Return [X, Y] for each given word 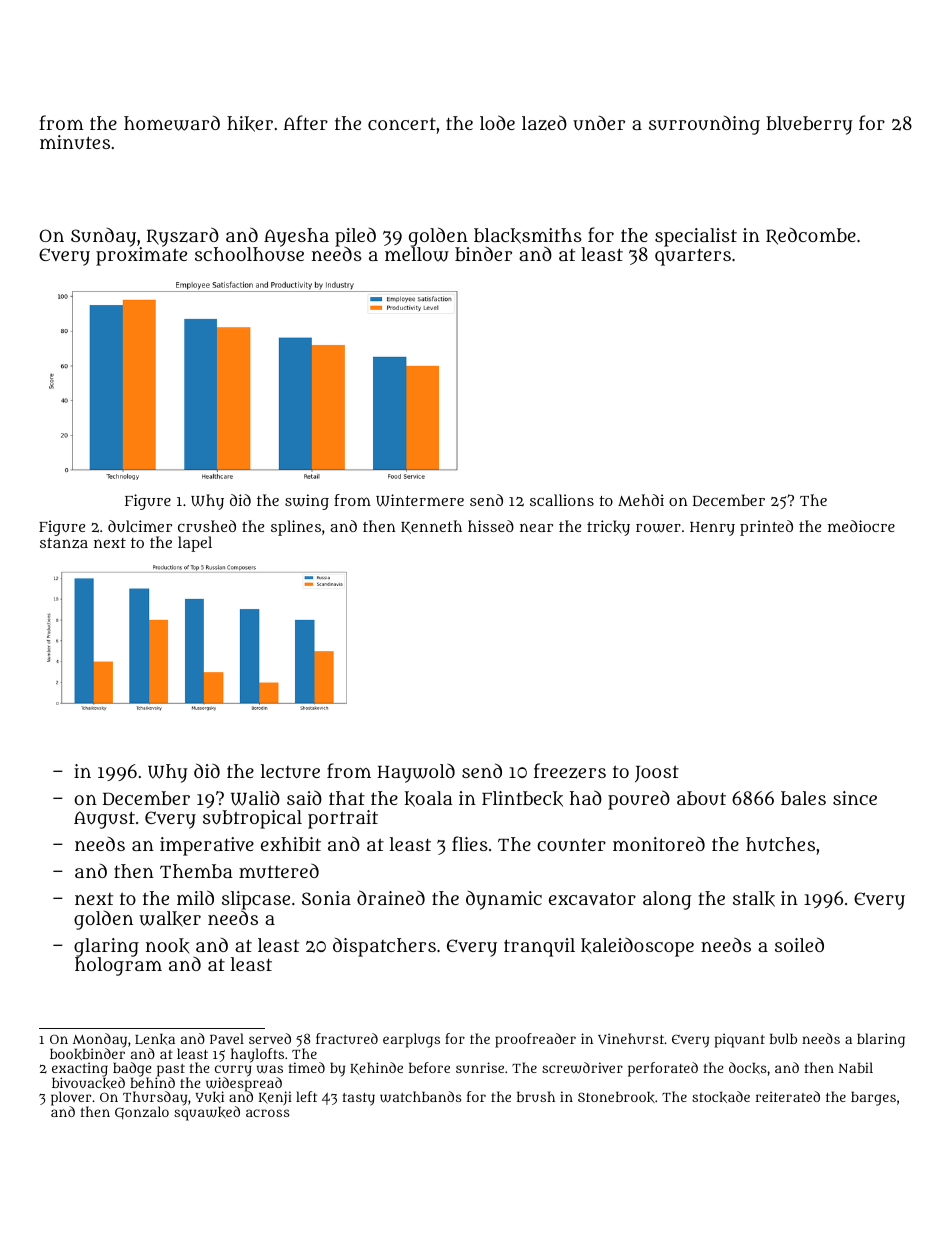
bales [803, 798]
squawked [207, 1113]
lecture [290, 771]
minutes [75, 142]
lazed [544, 123]
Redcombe [811, 236]
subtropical [252, 819]
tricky [608, 528]
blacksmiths [528, 236]
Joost [657, 773]
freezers [570, 771]
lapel [195, 544]
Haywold [416, 773]
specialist [696, 237]
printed [766, 528]
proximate [141, 256]
